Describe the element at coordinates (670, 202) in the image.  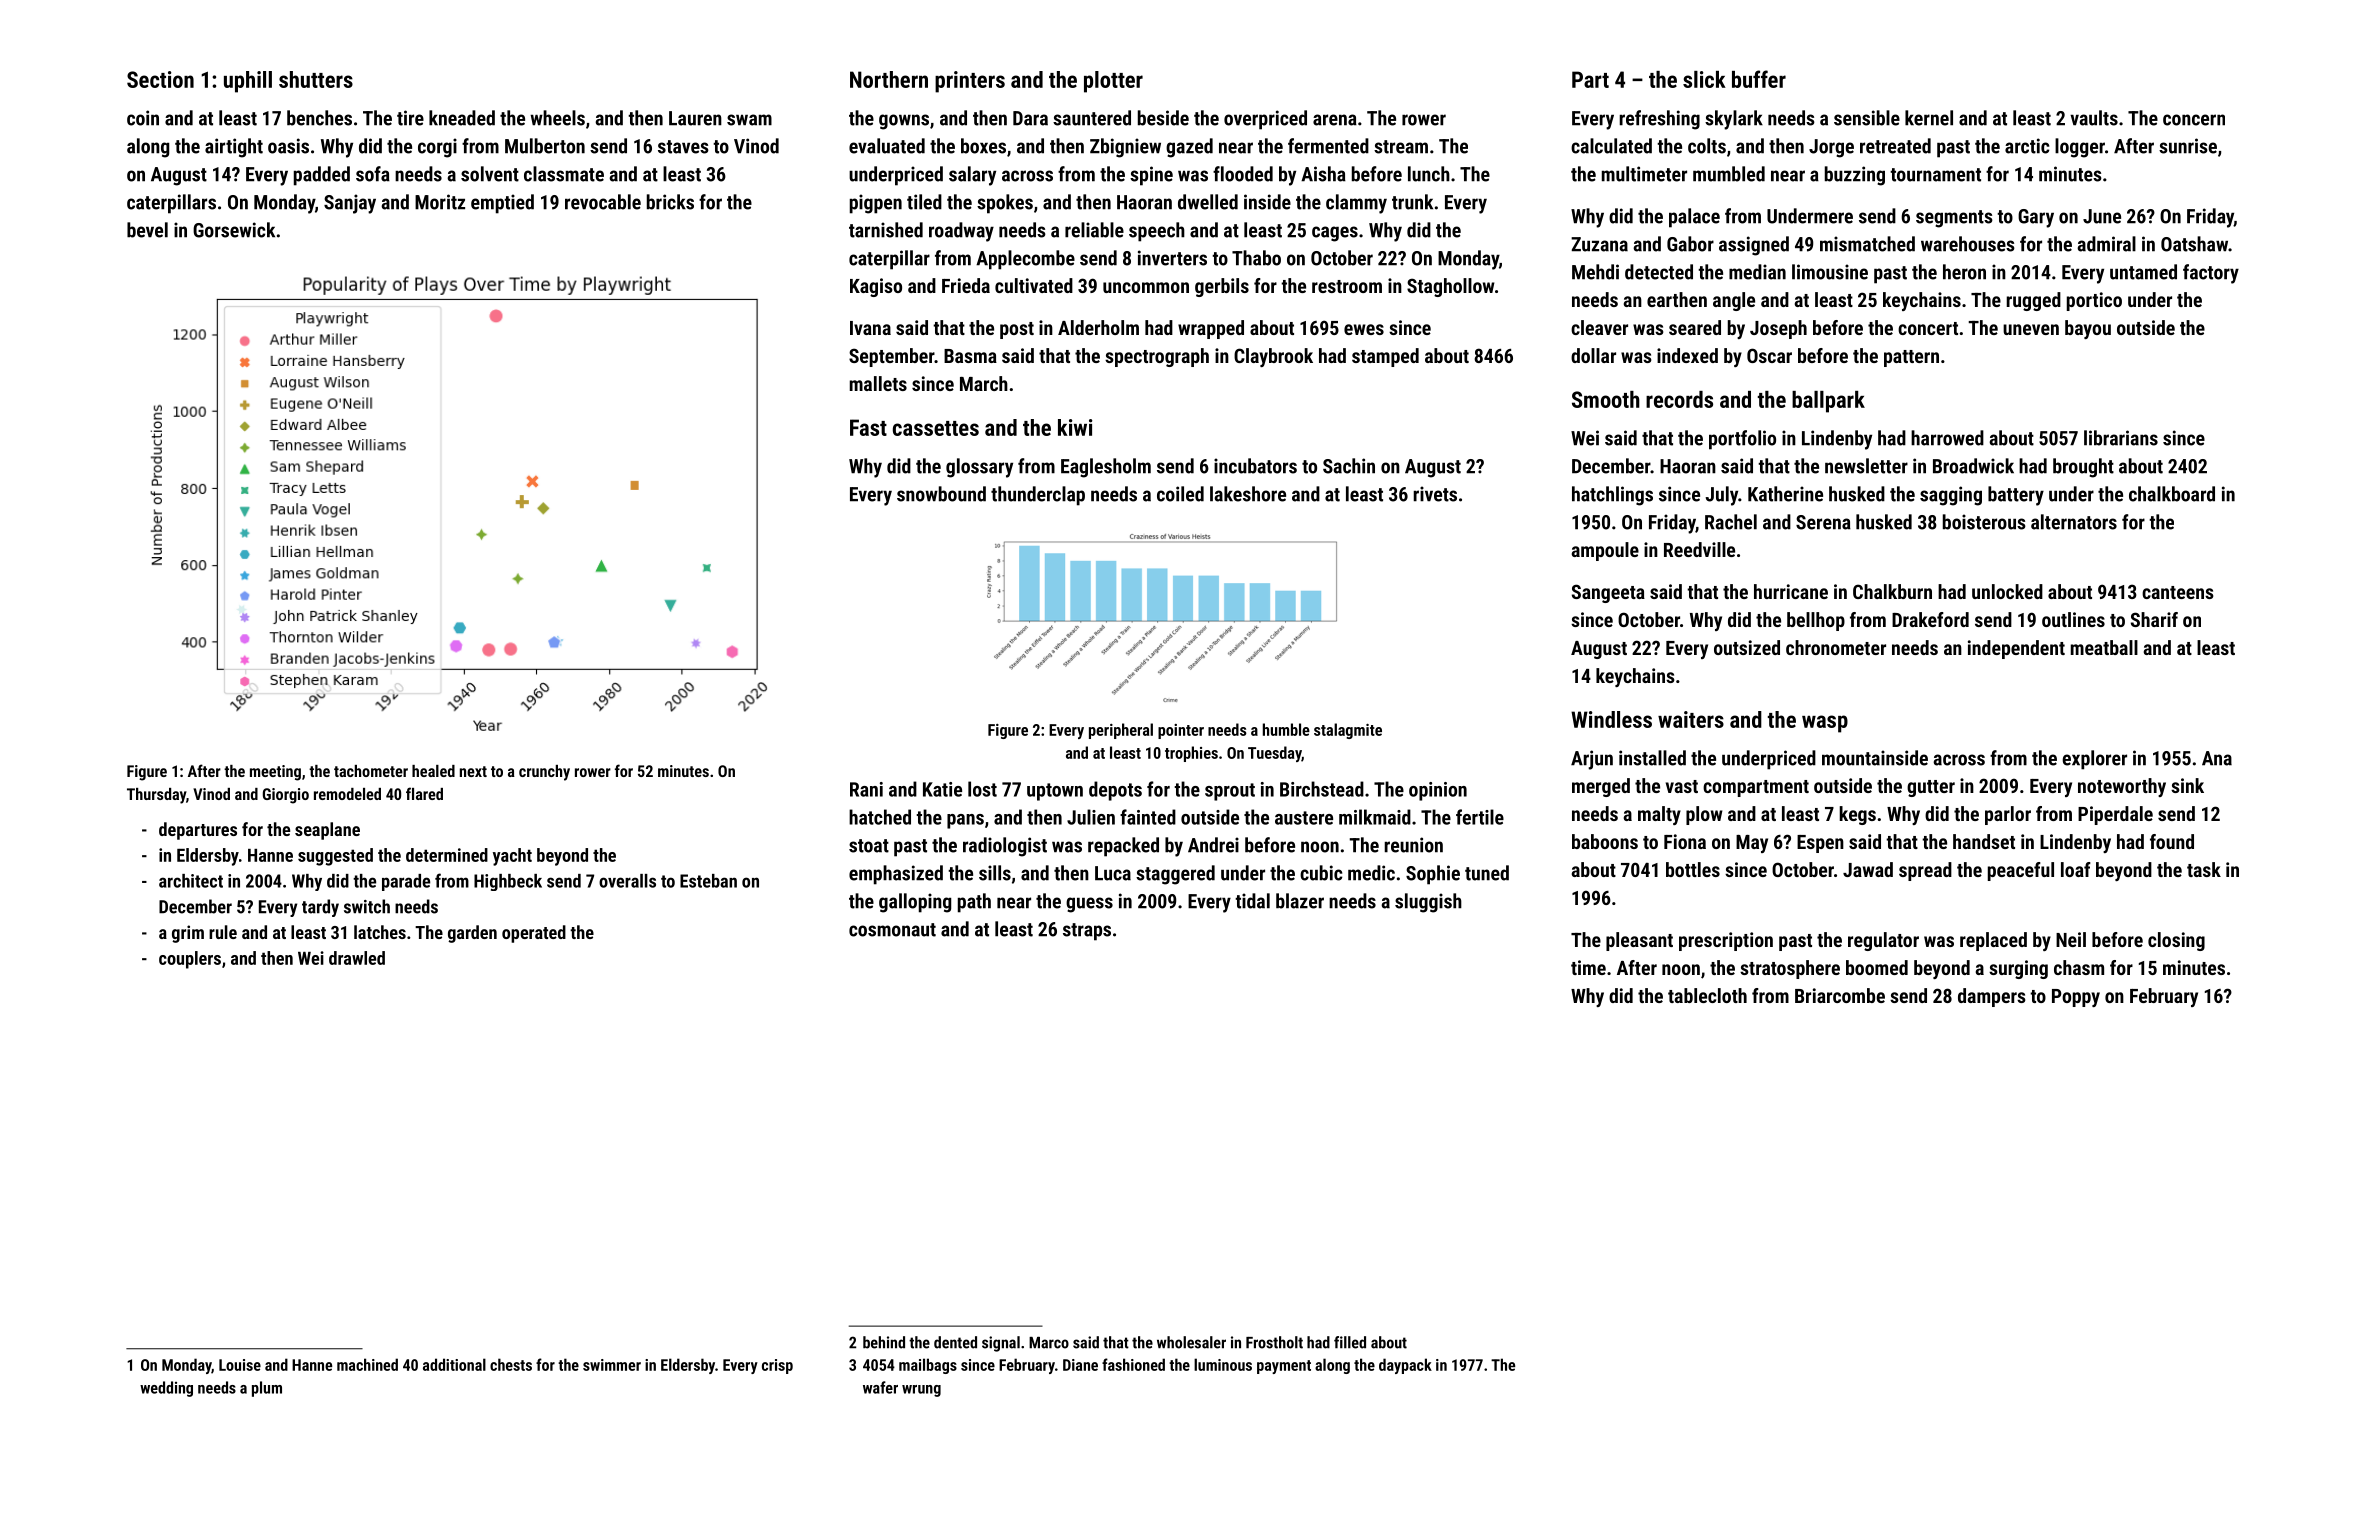
I see `bricks` at that location.
